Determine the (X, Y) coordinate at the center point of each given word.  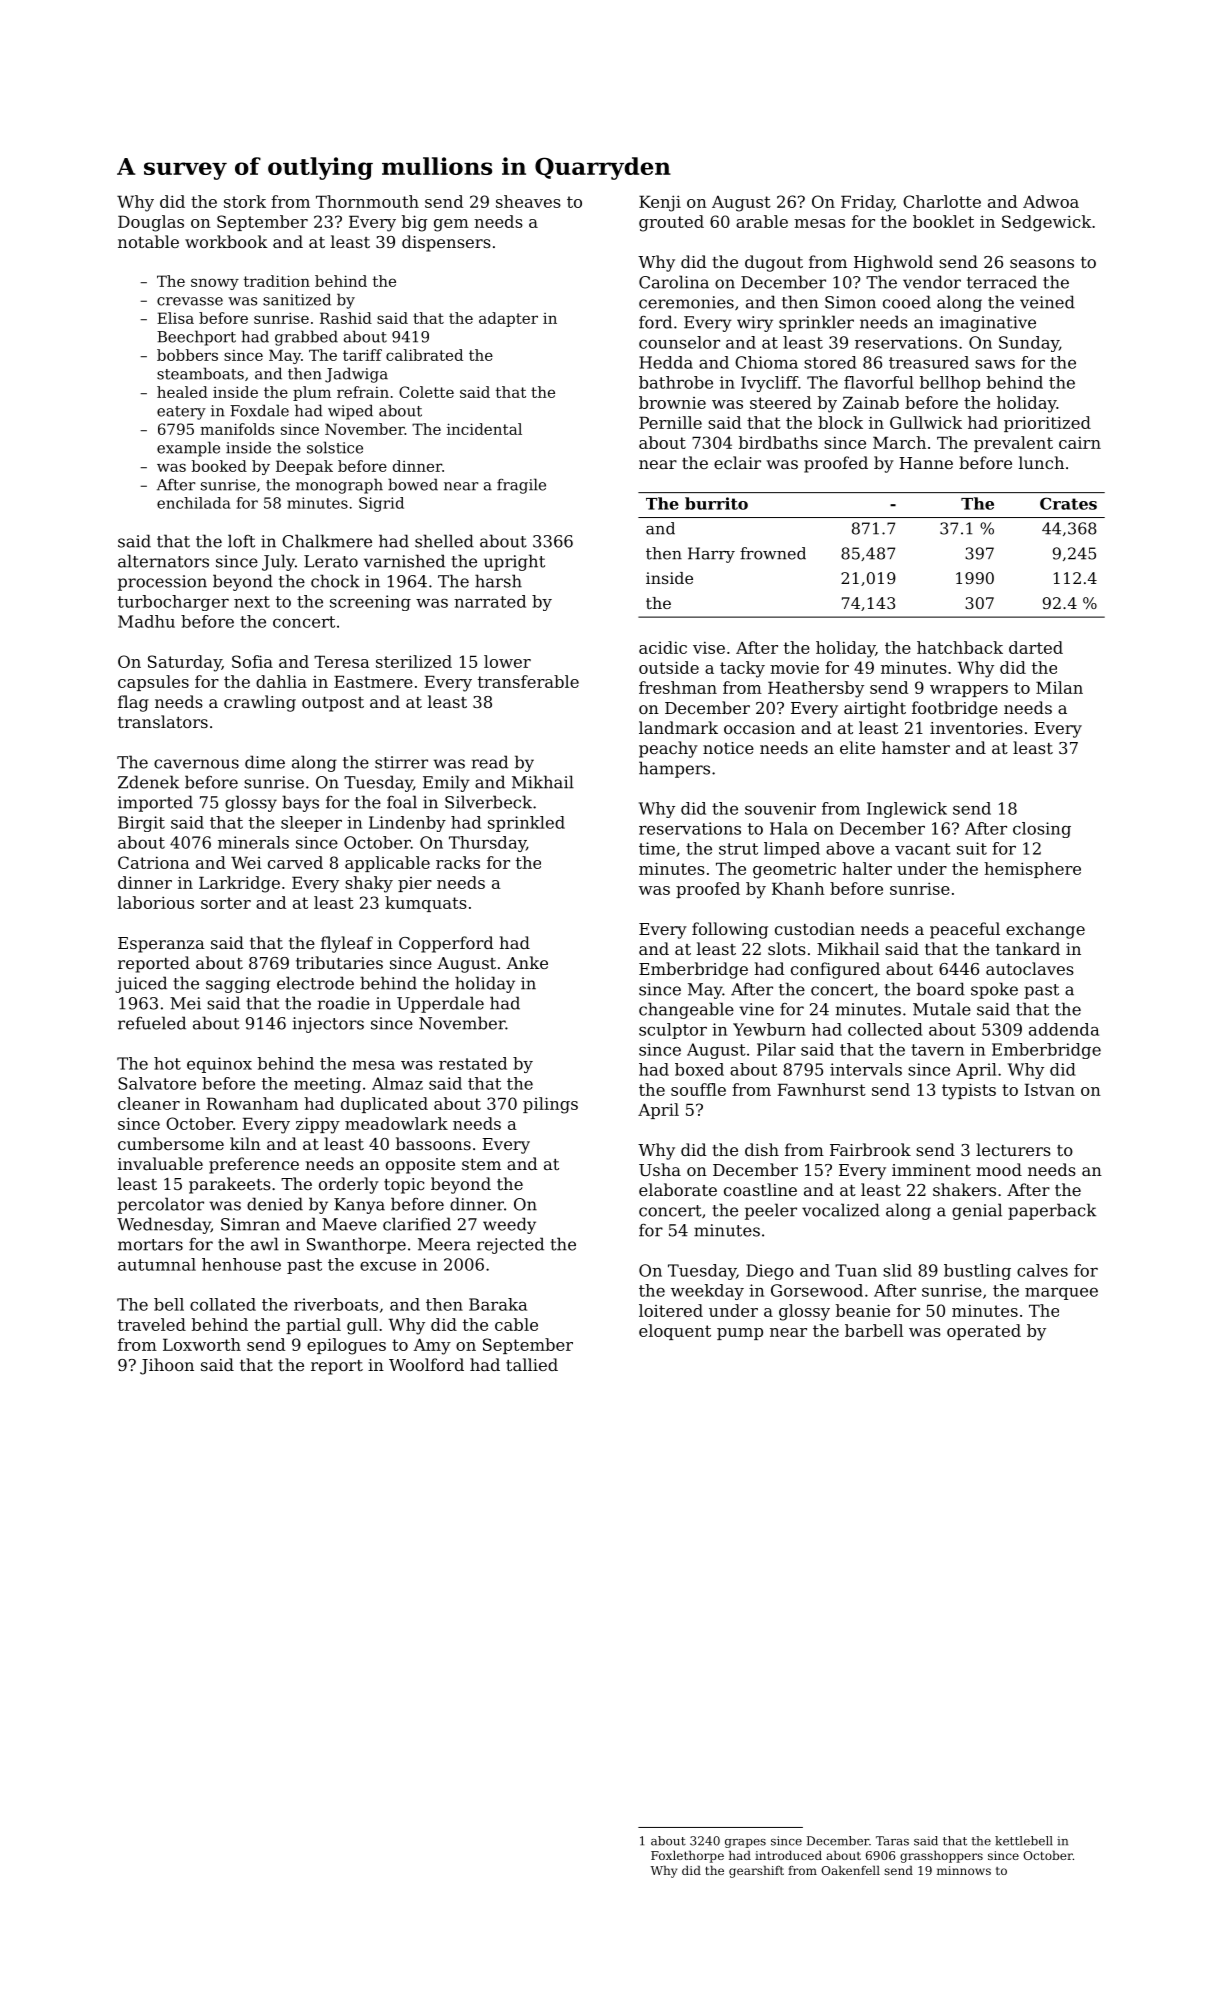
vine (756, 1009)
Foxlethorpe (687, 1856)
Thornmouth (367, 201)
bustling (977, 1272)
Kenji (660, 203)
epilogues (346, 1346)
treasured (929, 362)
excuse (388, 1266)
